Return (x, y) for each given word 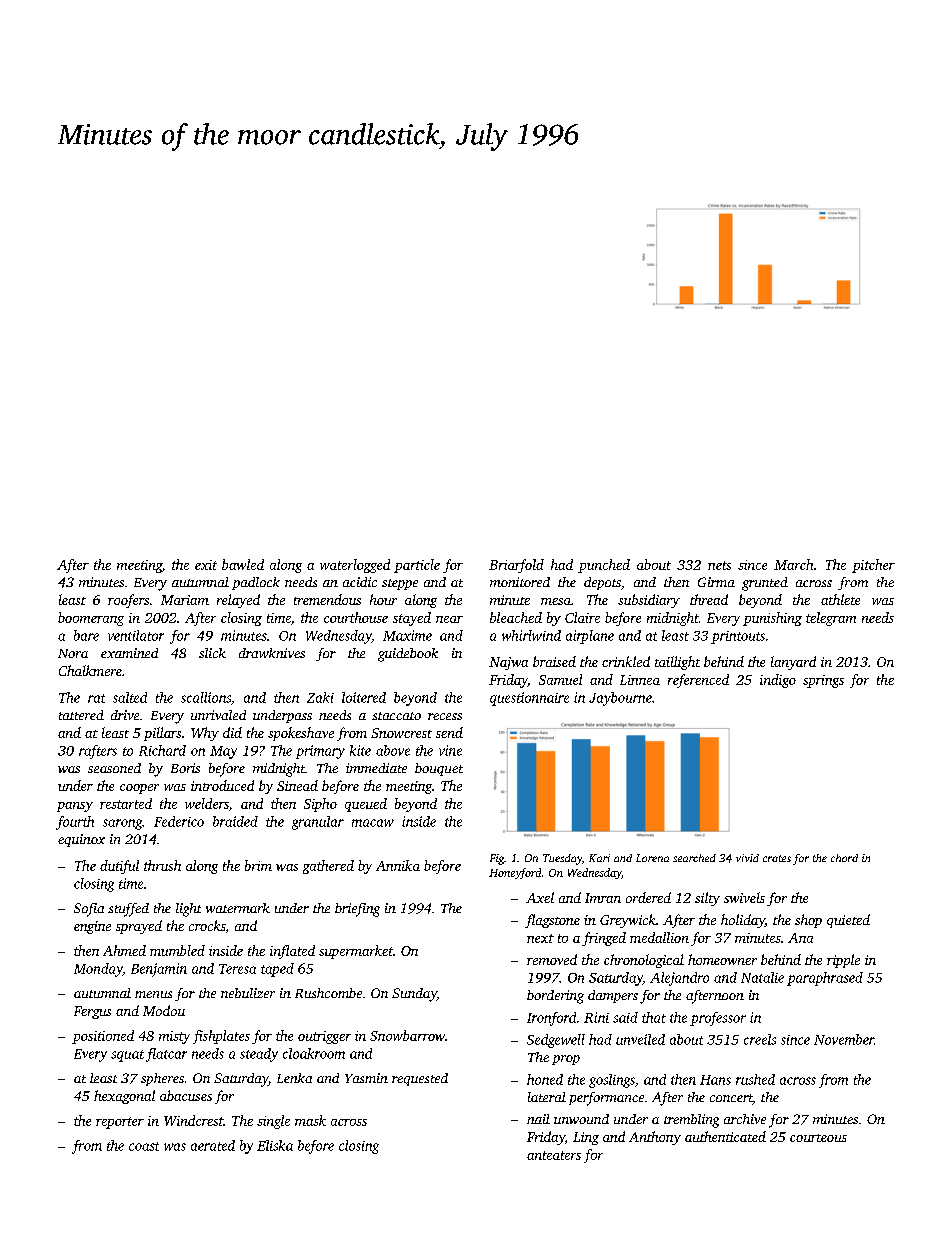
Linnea (640, 680)
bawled (243, 564)
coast (144, 1146)
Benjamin (159, 970)
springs (823, 681)
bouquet (439, 769)
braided (235, 821)
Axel (540, 897)
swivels (744, 897)
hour (383, 599)
